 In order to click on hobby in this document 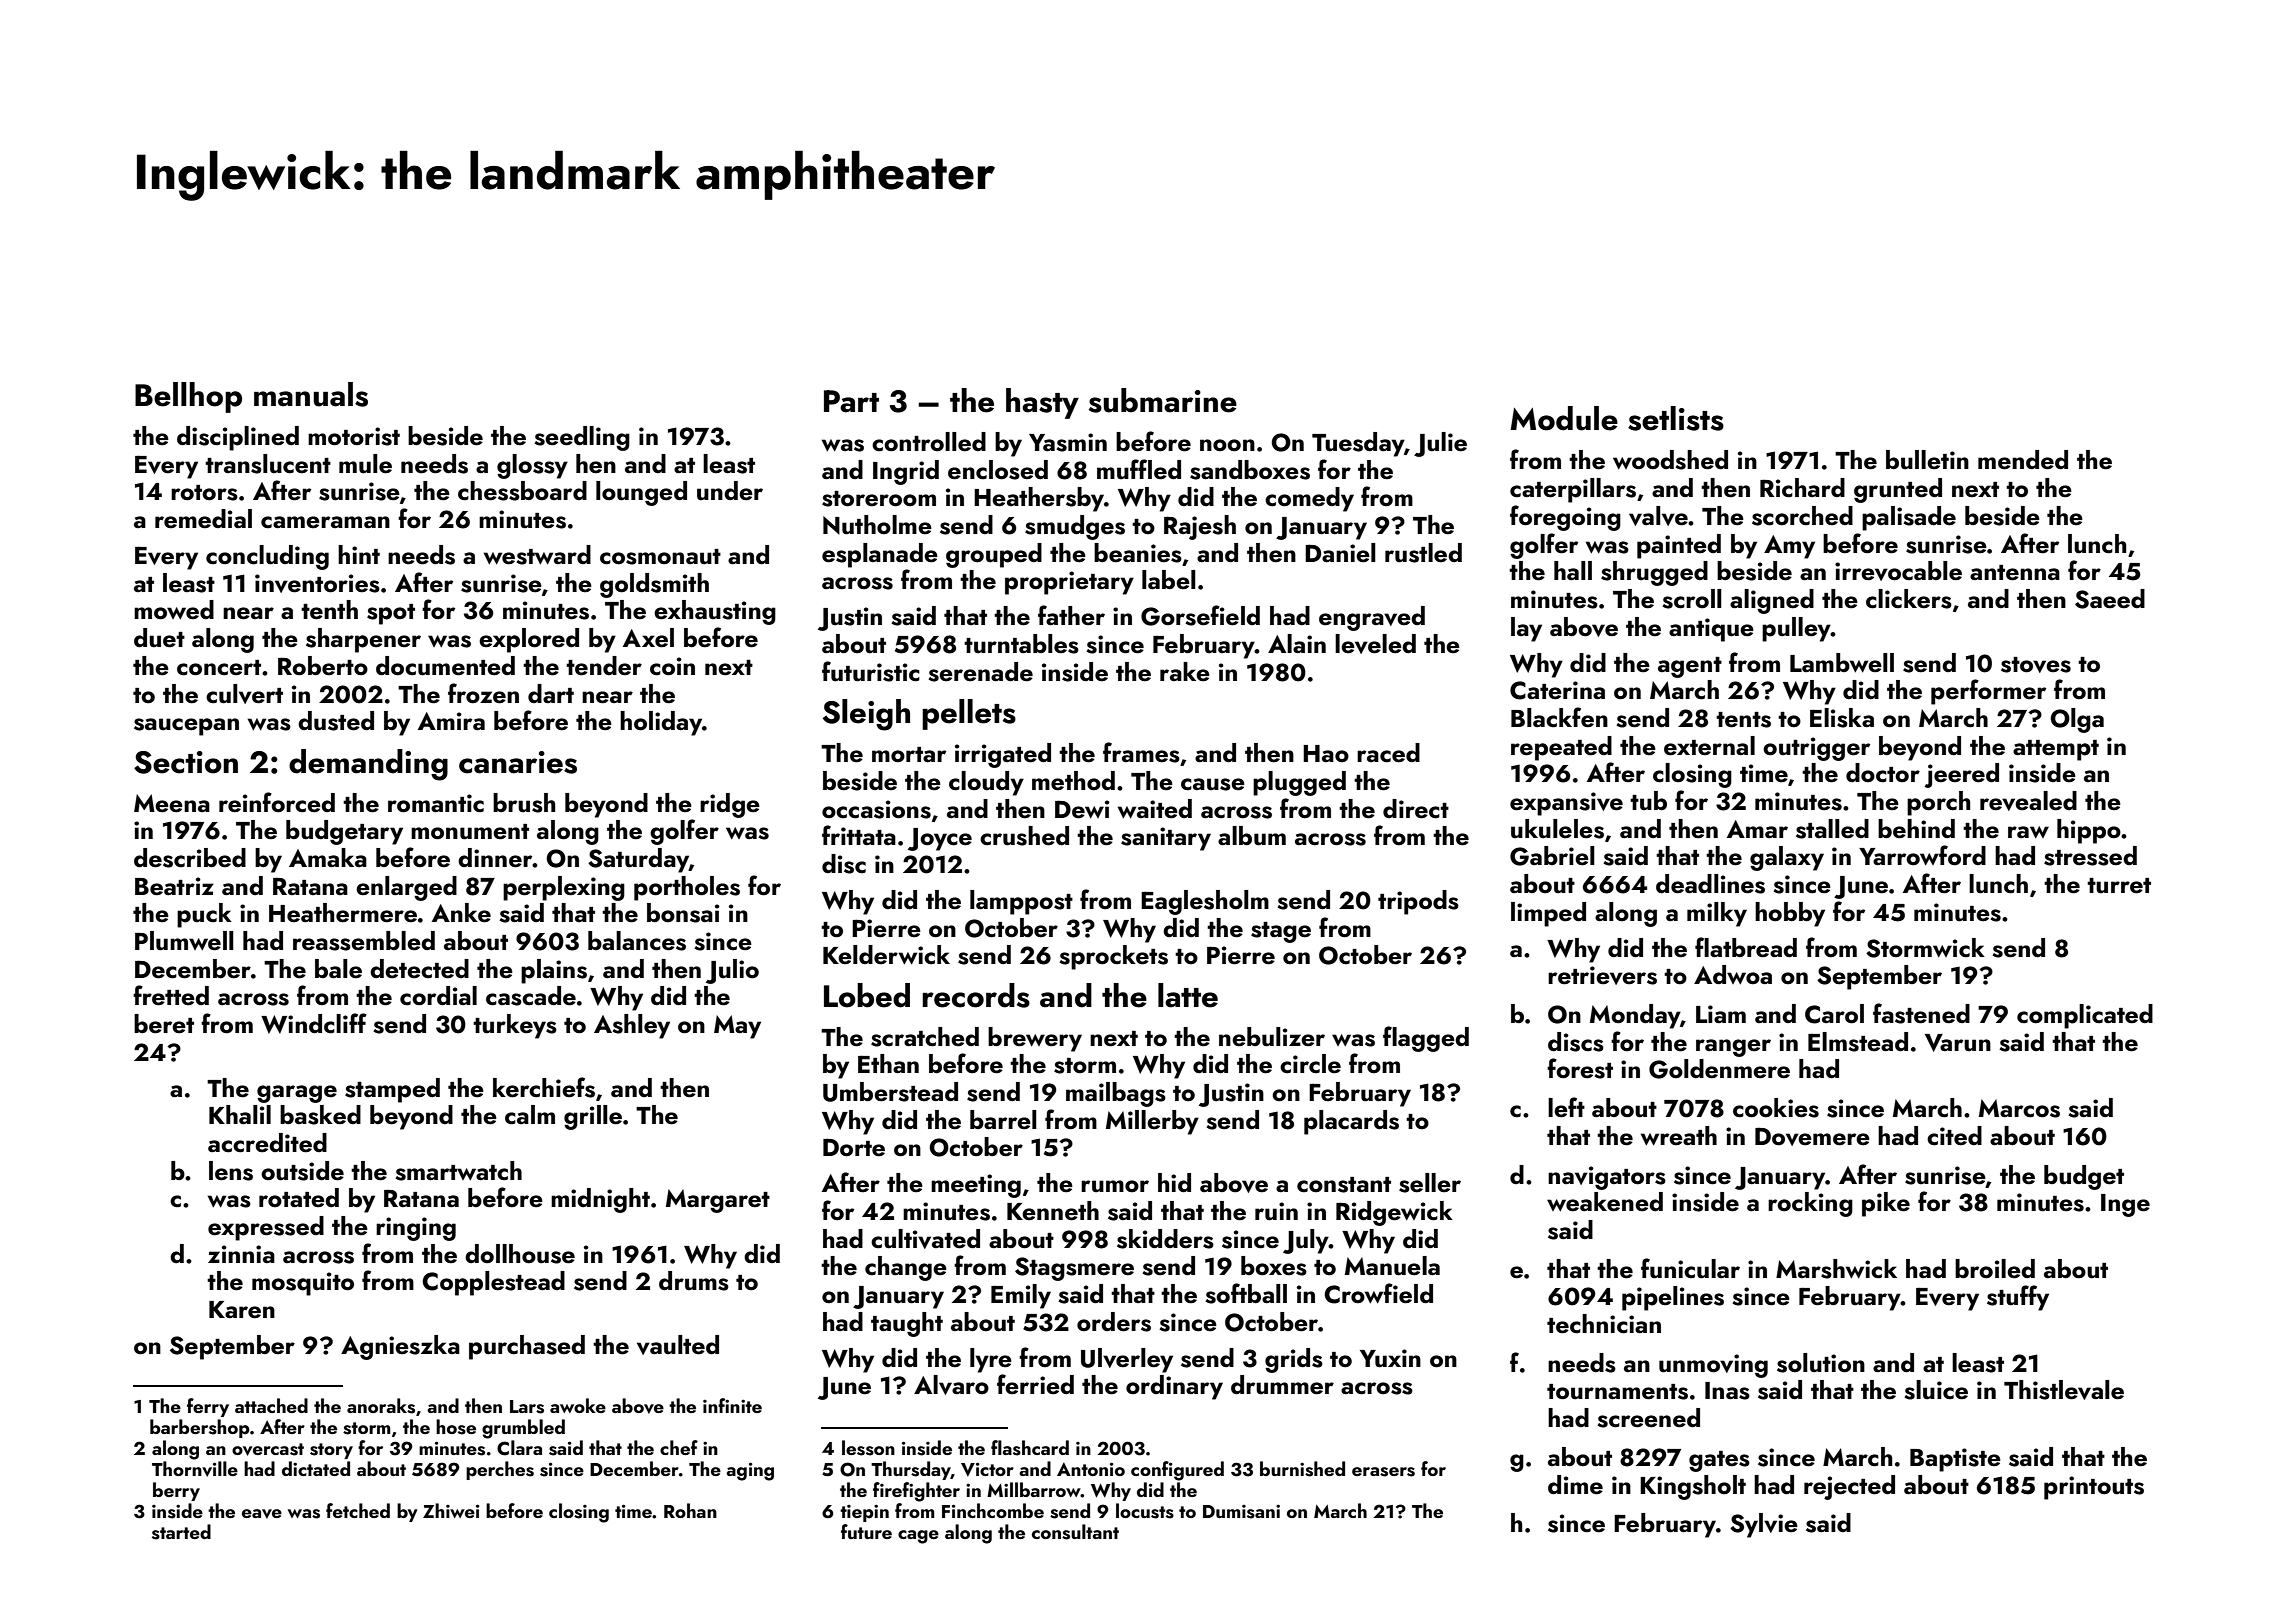, I will do `click(1790, 914)`.
